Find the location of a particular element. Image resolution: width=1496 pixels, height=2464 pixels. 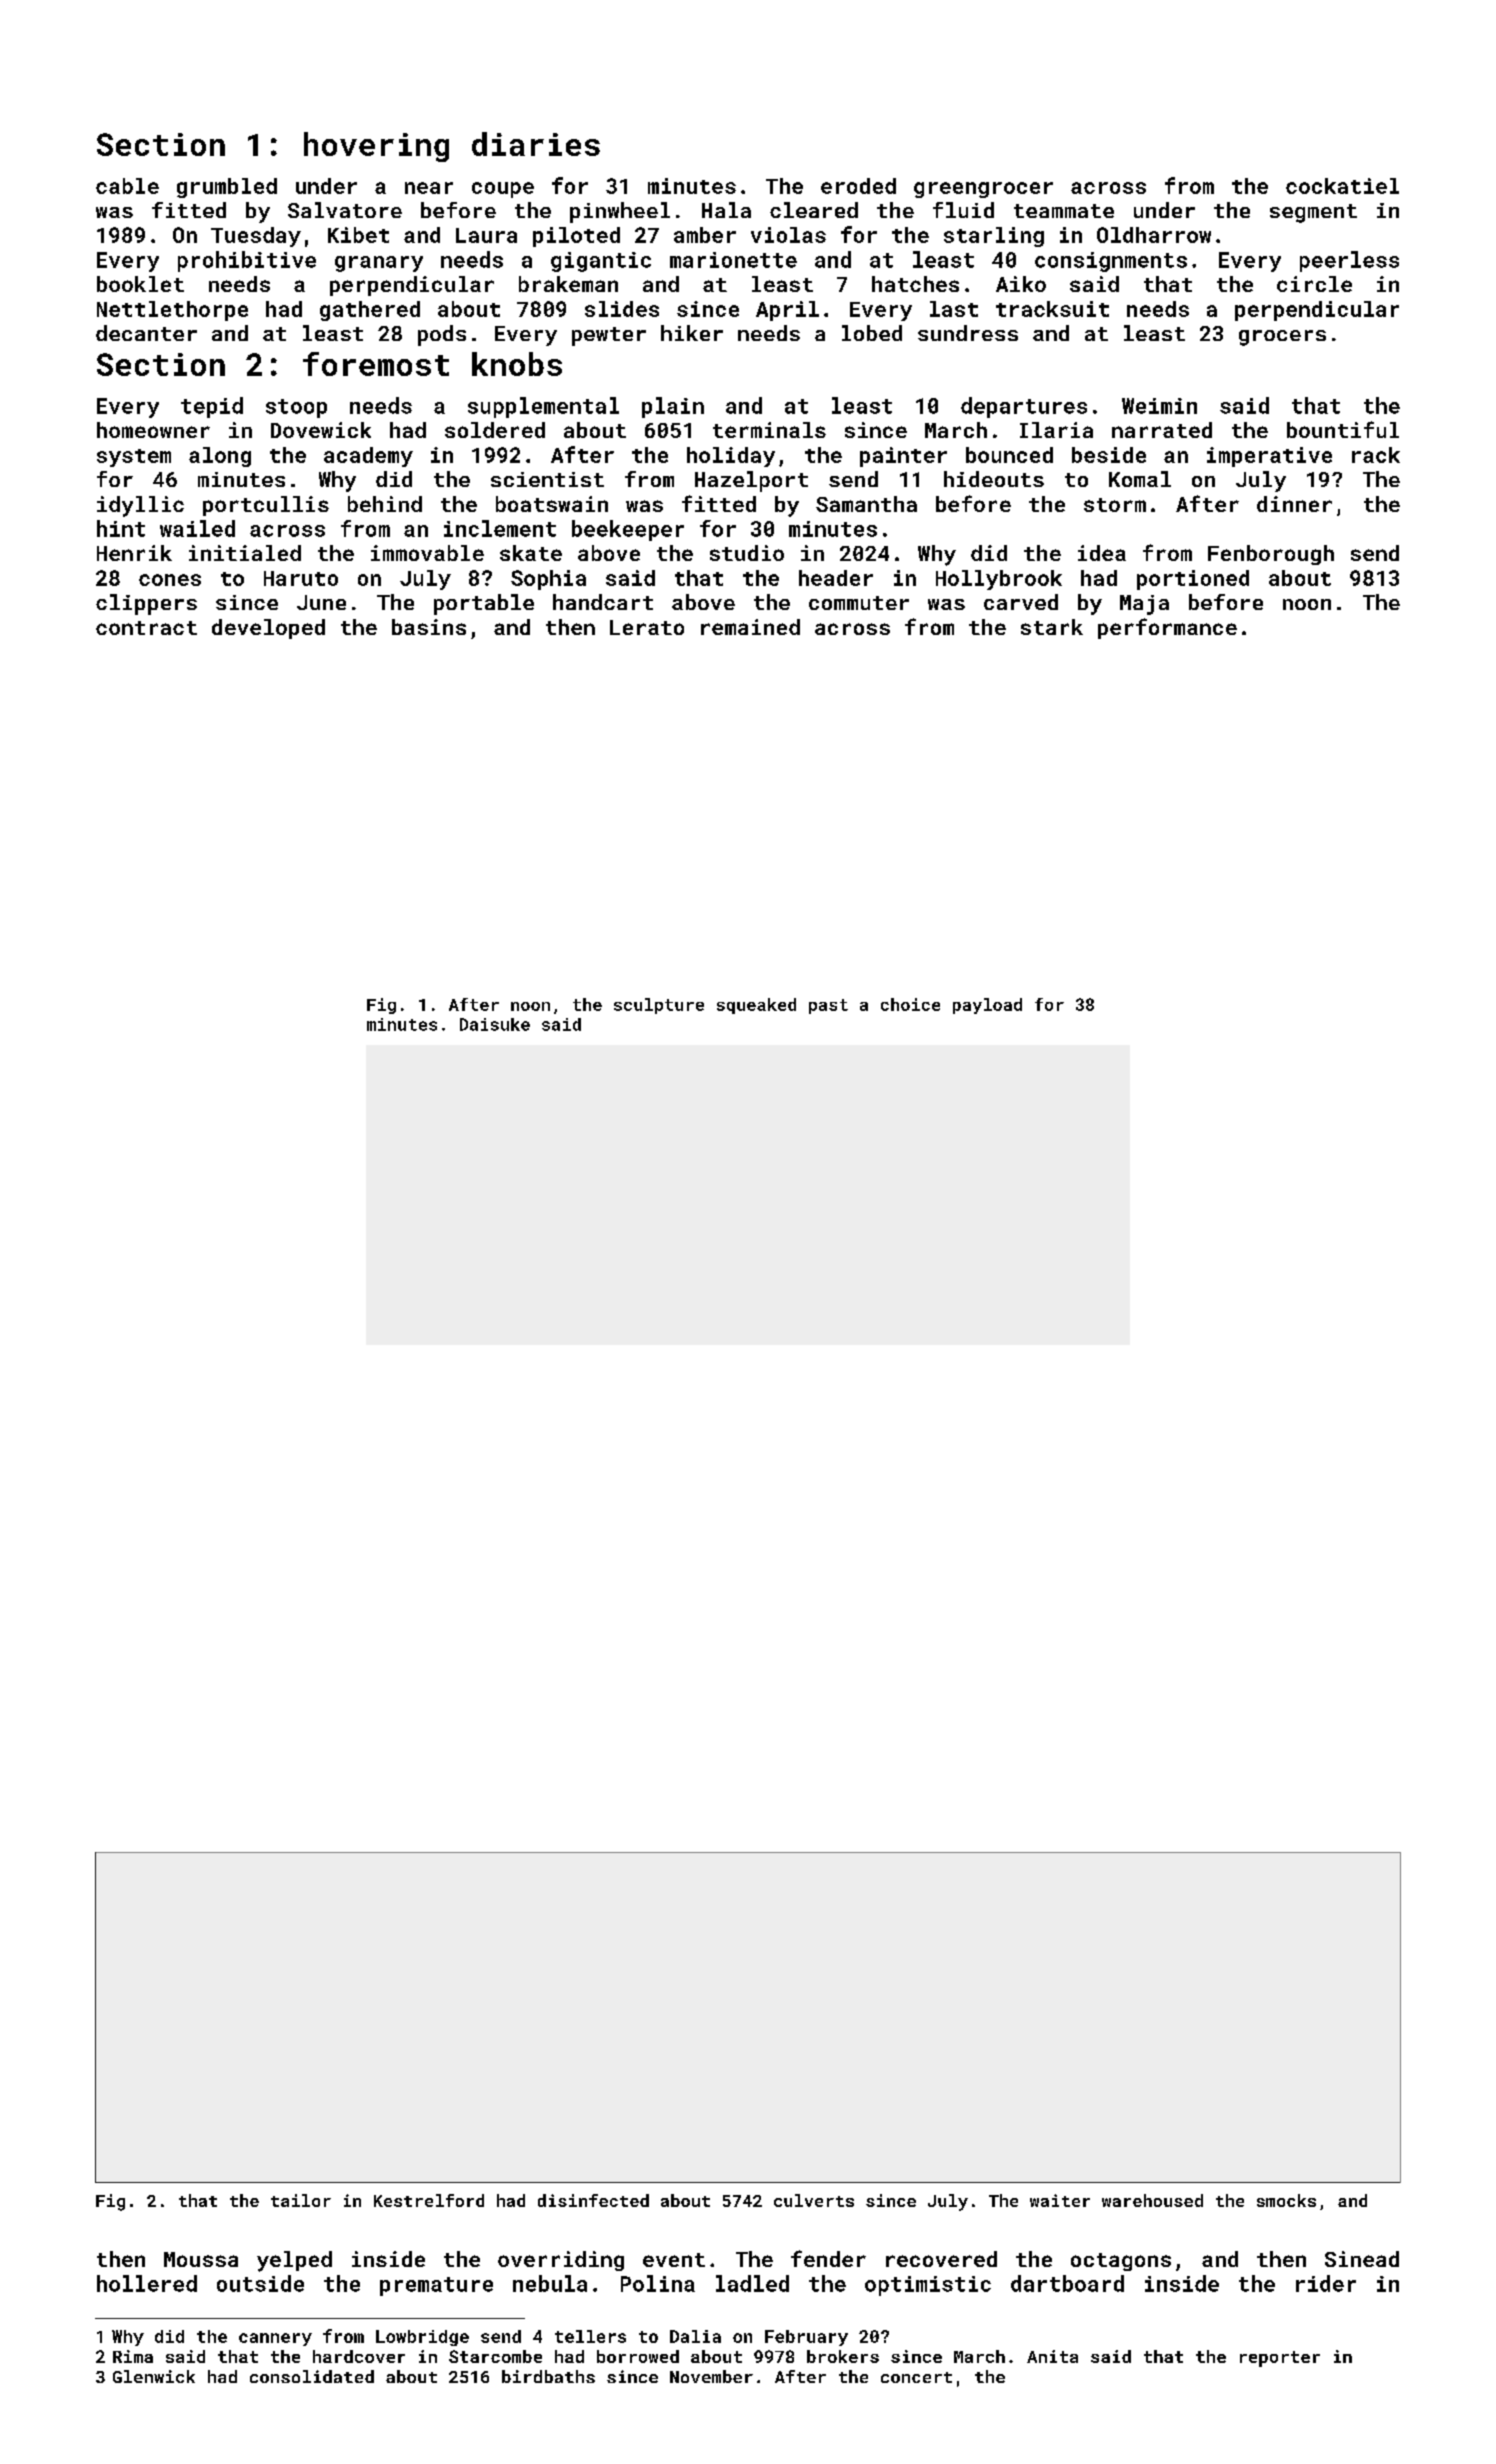

greengrocer is located at coordinates (983, 190).
